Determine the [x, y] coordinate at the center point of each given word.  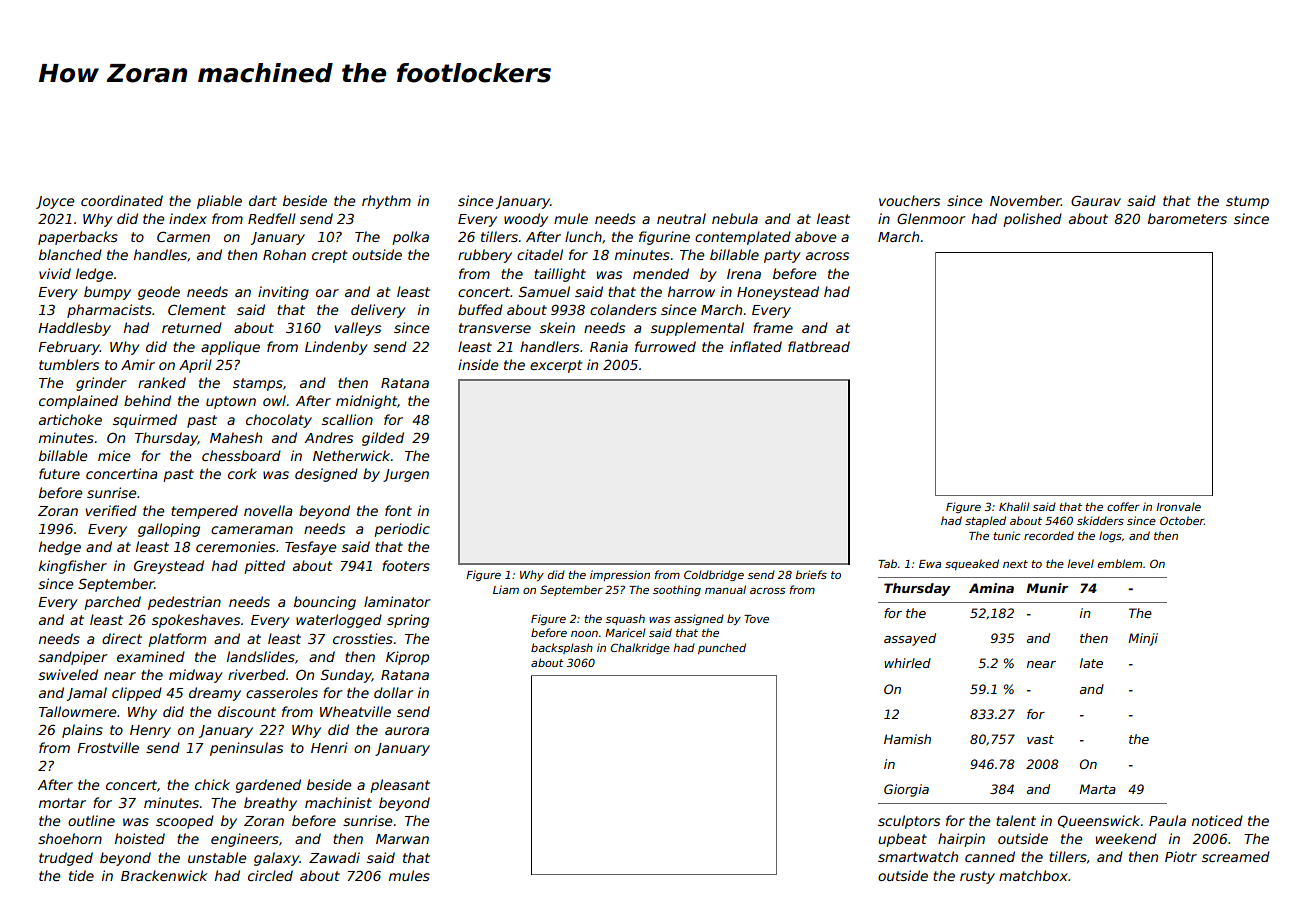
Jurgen [406, 475]
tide [81, 875]
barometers [1187, 218]
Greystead [169, 567]
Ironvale [1178, 506]
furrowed [665, 346]
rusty [977, 877]
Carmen [183, 236]
